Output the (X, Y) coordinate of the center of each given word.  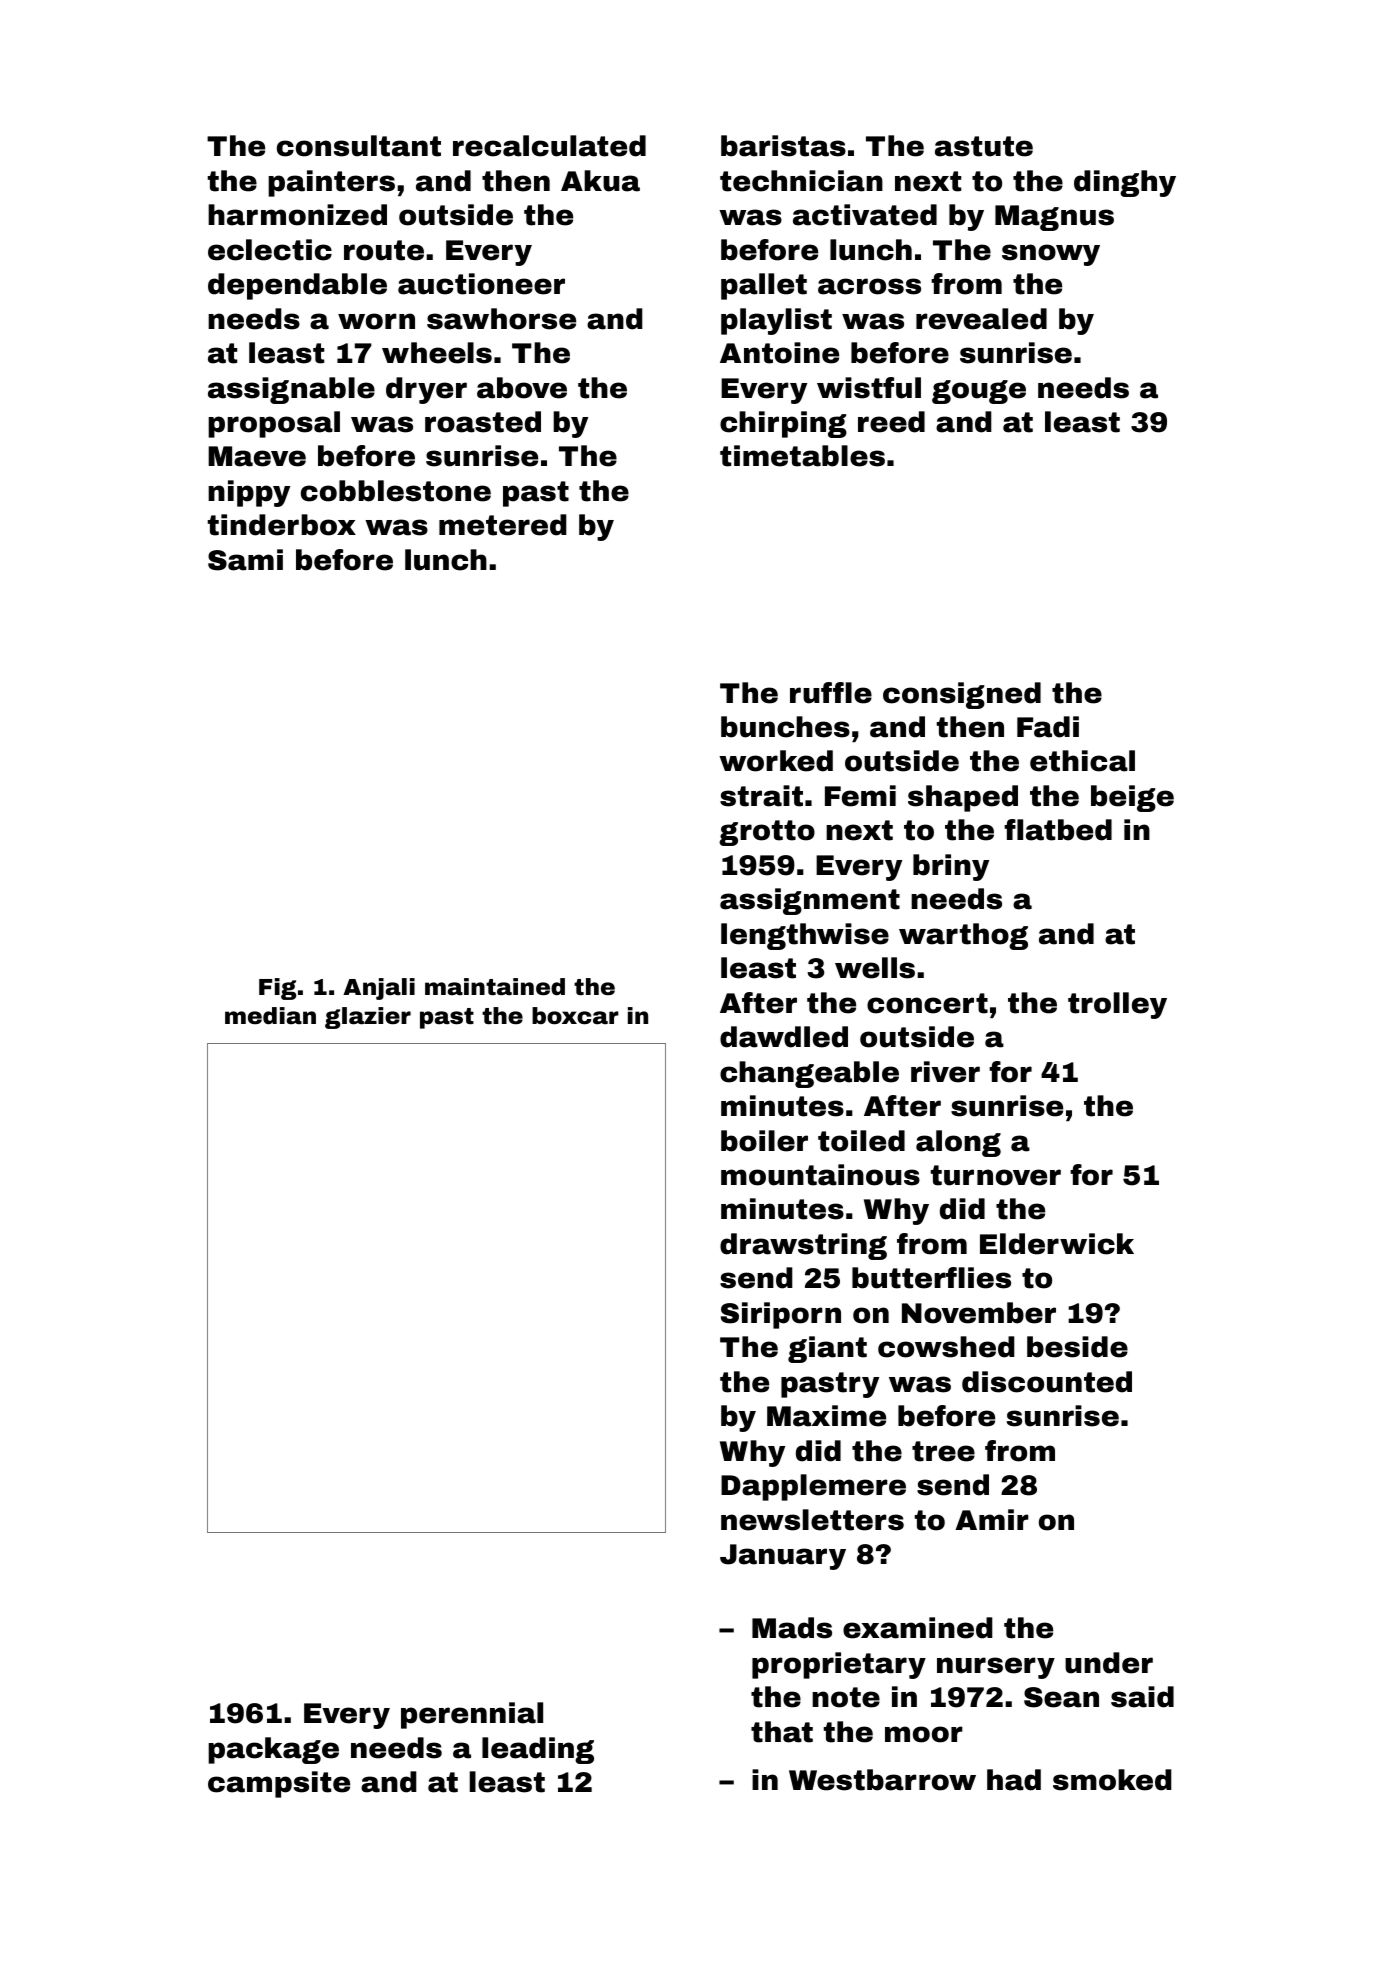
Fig (277, 989)
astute (984, 146)
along (958, 1143)
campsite (279, 1784)
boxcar (575, 1016)
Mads (792, 1628)
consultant (359, 146)
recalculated (549, 146)
